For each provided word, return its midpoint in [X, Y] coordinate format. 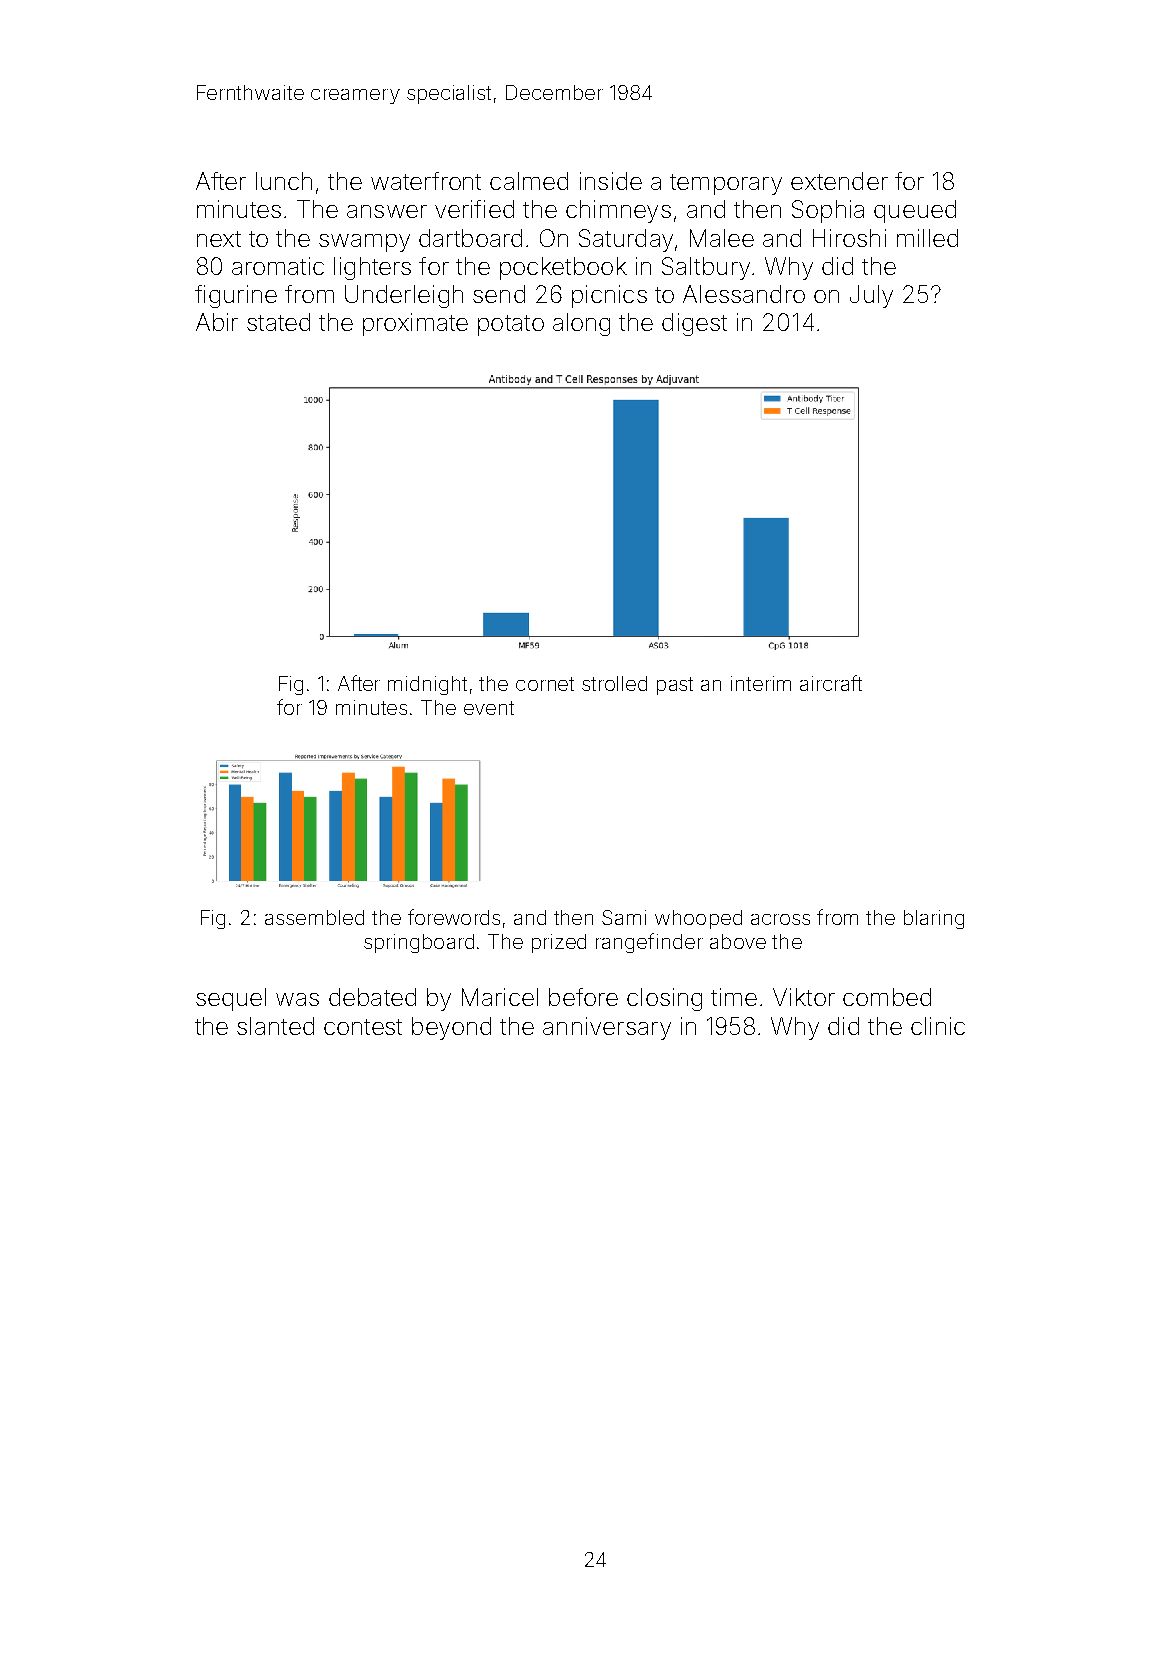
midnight [427, 685]
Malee [722, 238]
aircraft [831, 683]
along [581, 324]
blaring [934, 919]
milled [927, 238]
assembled [314, 917]
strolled [614, 683]
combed [887, 997]
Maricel [500, 997]
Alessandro [744, 294]
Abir [217, 322]
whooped [698, 919]
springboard [419, 943]
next [219, 239]
